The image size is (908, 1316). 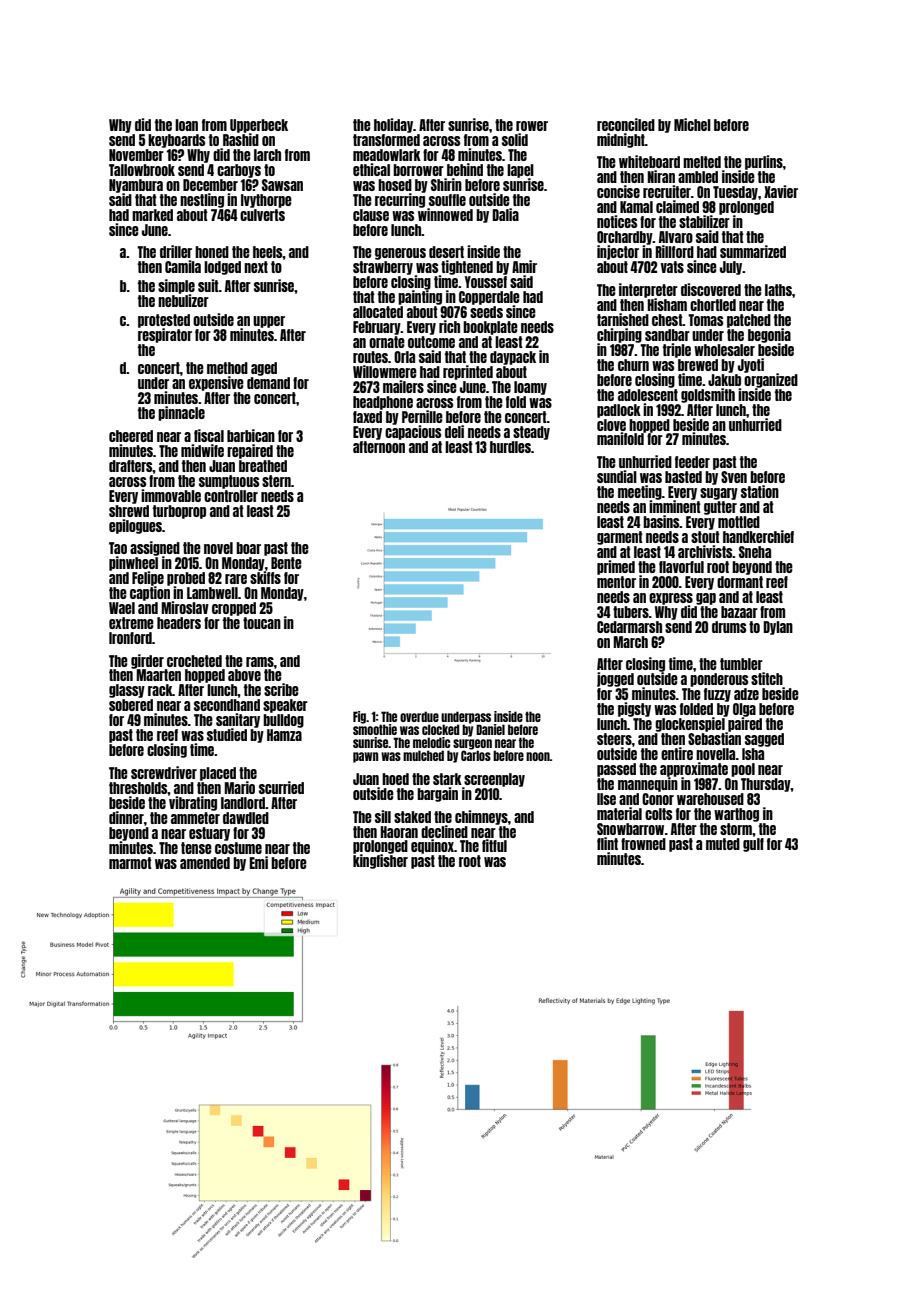 I want to click on painting, so click(x=420, y=297).
